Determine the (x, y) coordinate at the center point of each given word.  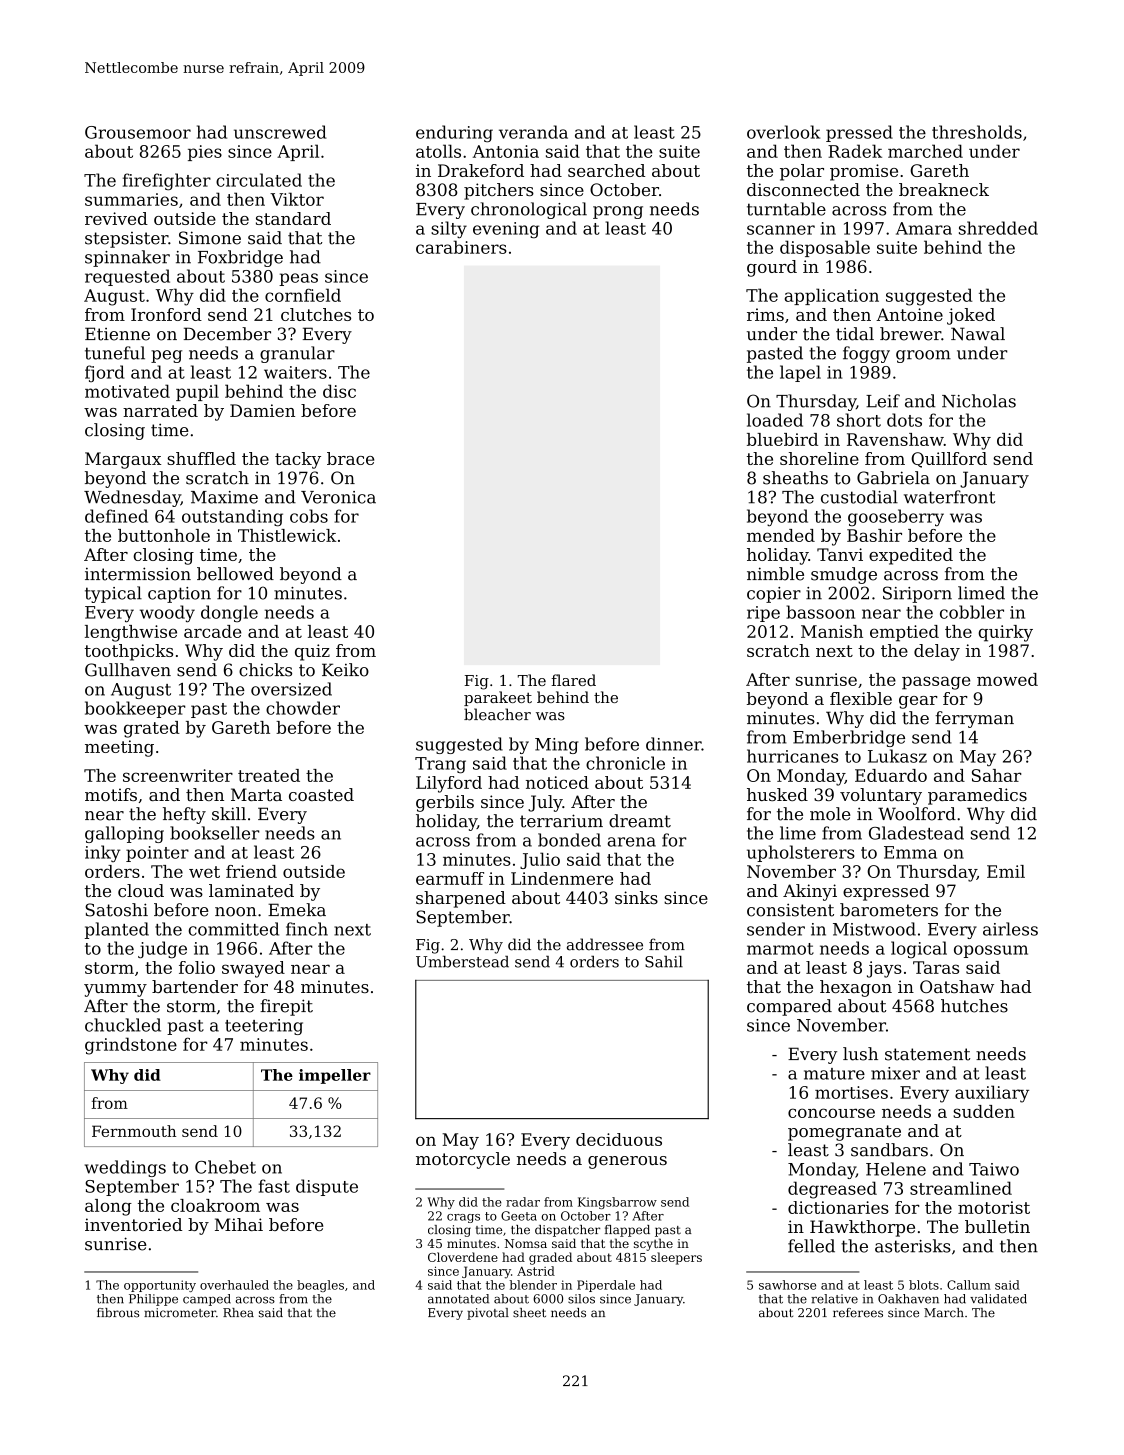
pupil (197, 392)
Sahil (664, 962)
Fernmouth (134, 1131)
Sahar (997, 775)
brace (350, 458)
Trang (440, 765)
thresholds (977, 132)
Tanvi (840, 554)
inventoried (133, 1224)
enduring (454, 134)
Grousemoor (138, 132)
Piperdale (606, 1286)
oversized (291, 689)
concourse (831, 1113)
